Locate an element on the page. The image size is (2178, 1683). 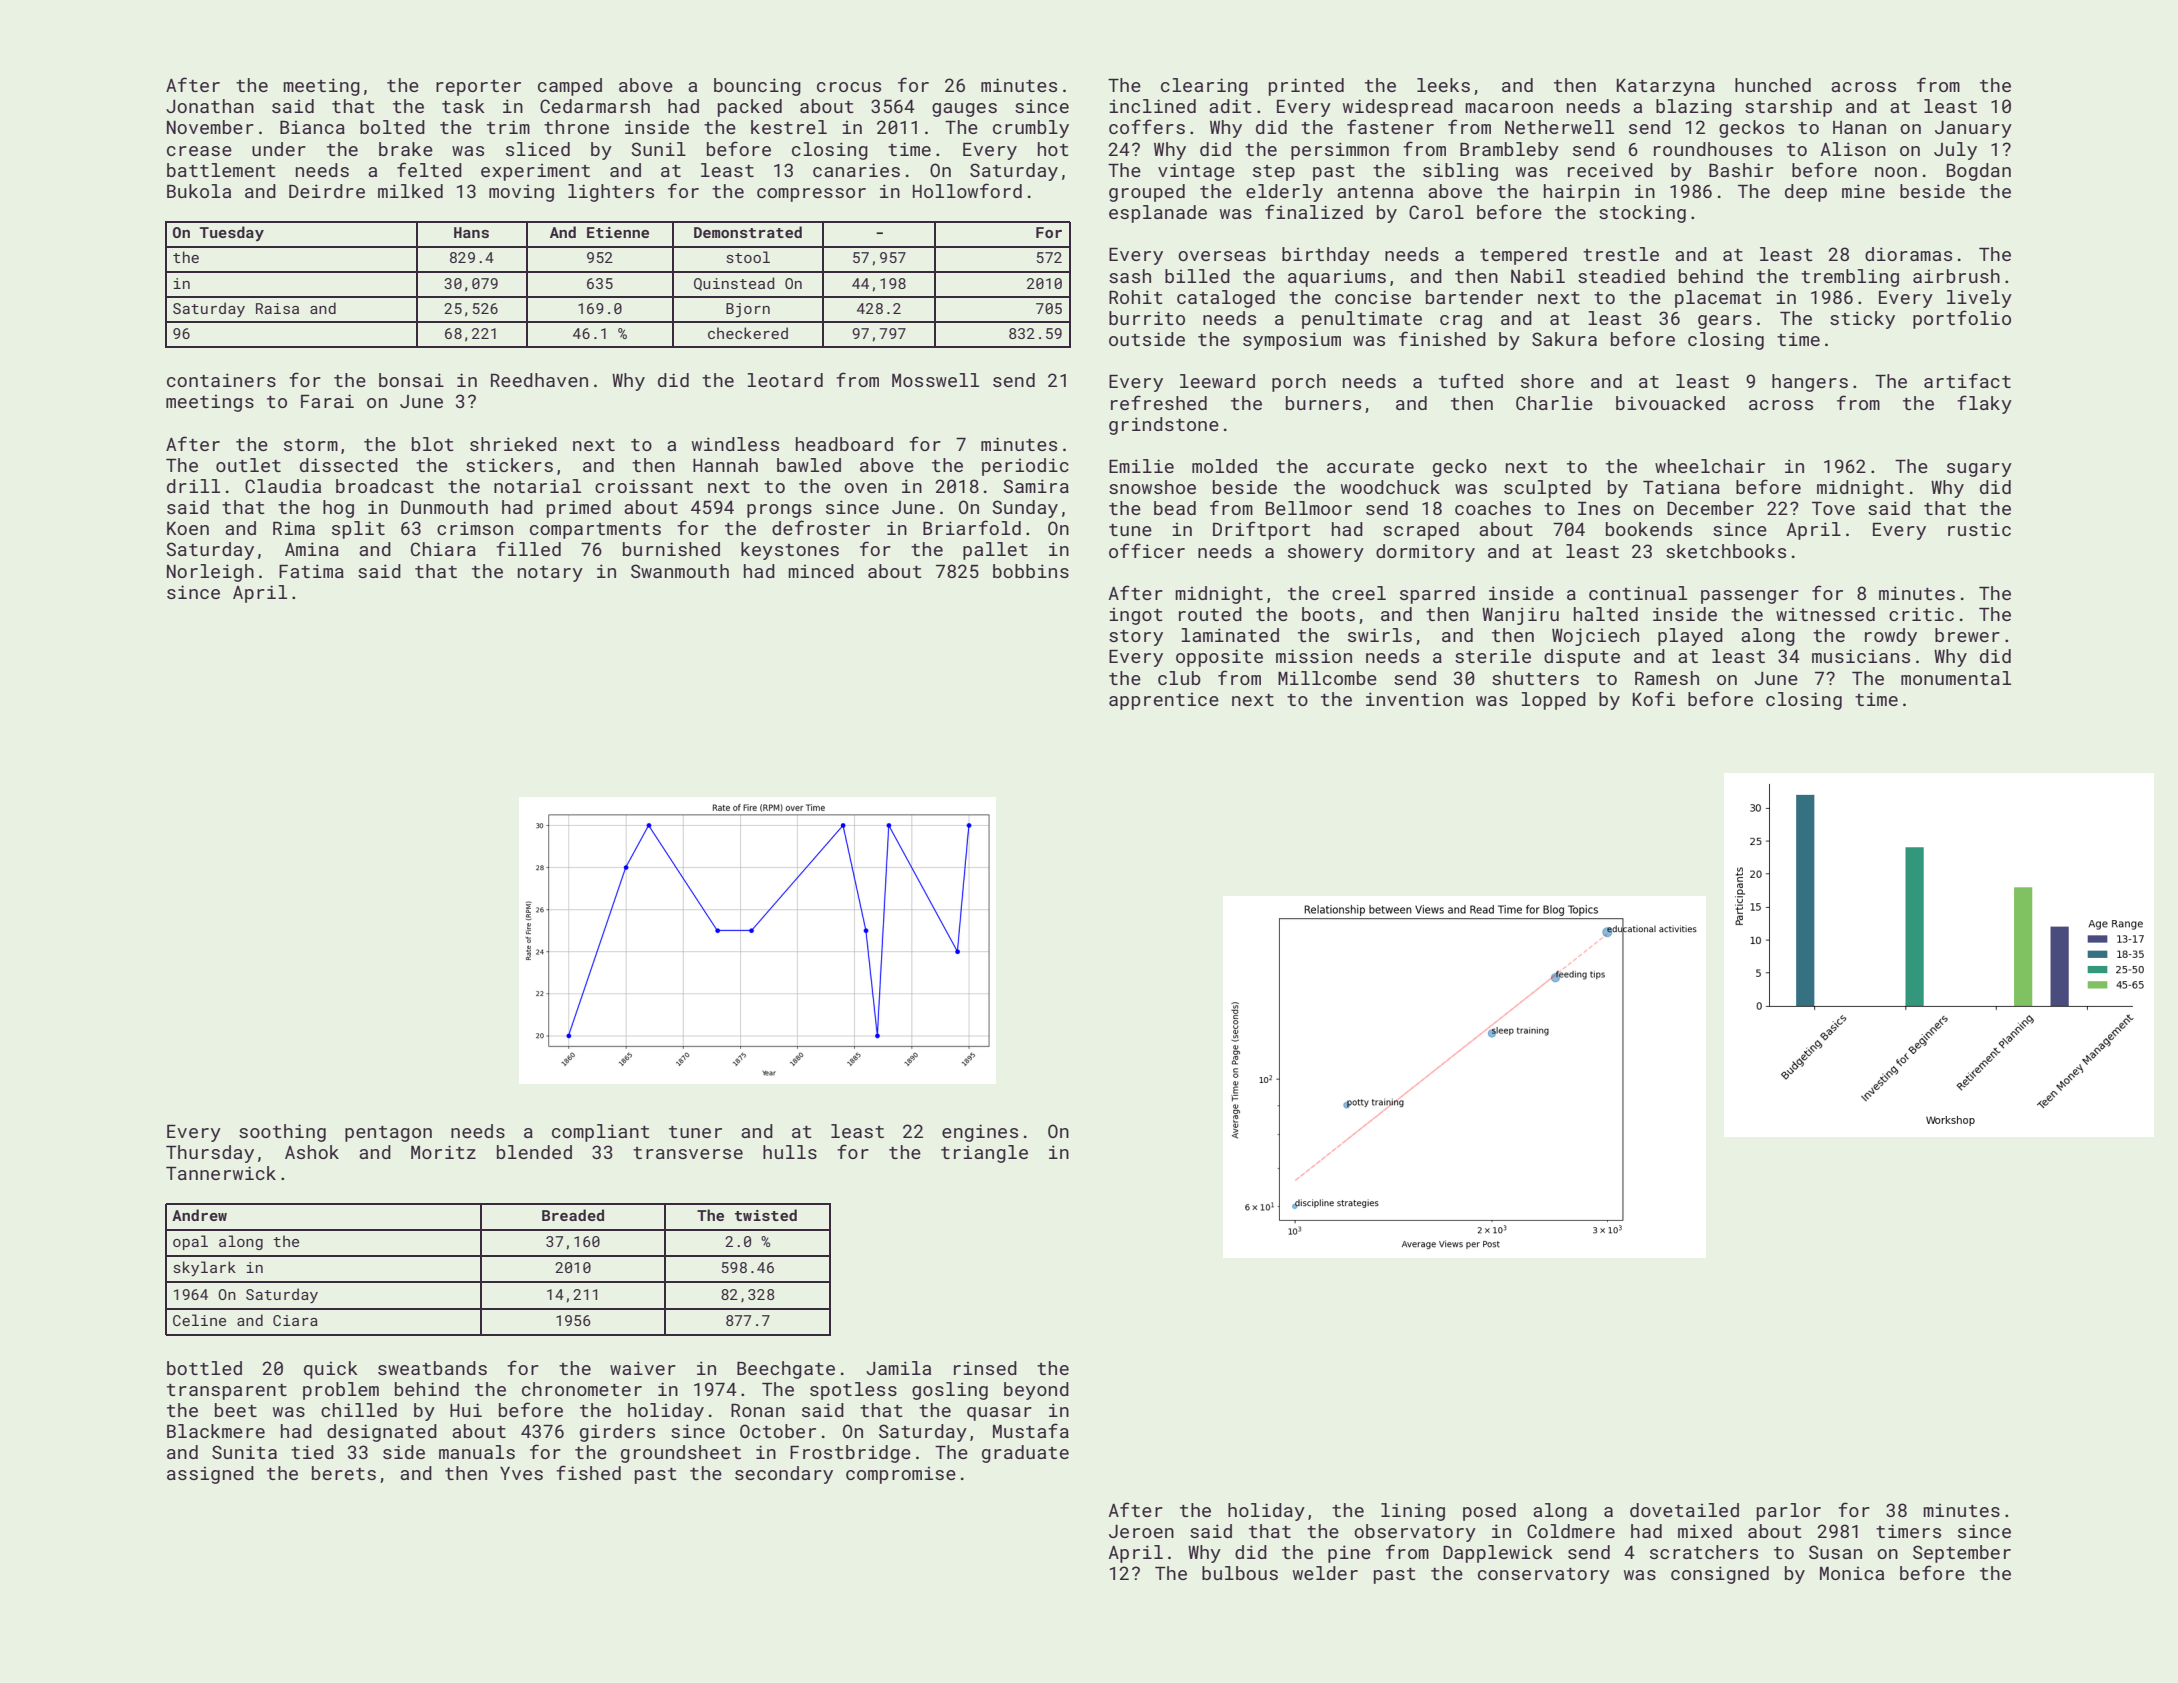
noon is located at coordinates (1896, 172).
